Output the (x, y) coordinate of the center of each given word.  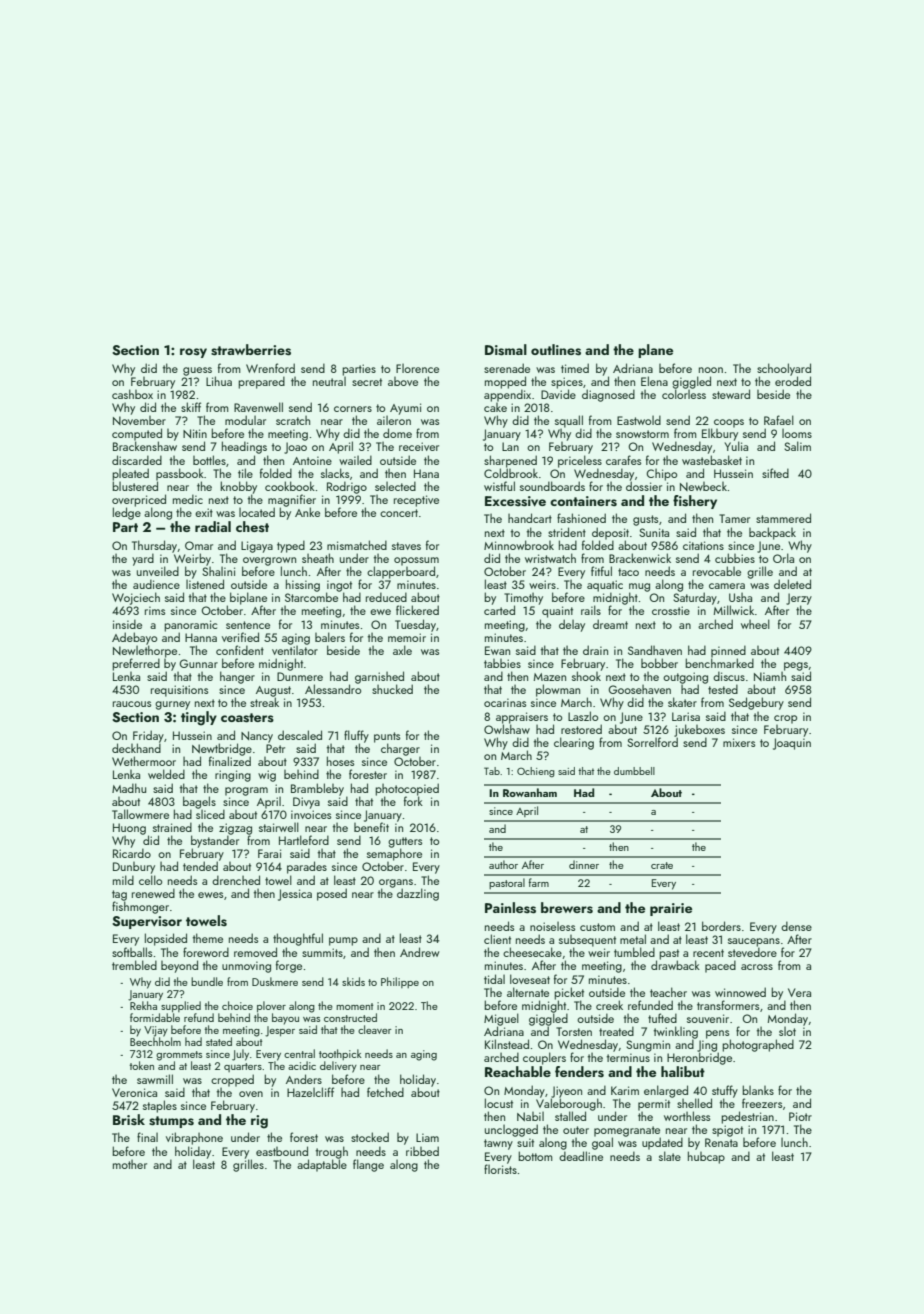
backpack (772, 533)
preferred (136, 664)
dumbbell (634, 771)
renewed (153, 893)
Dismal (506, 350)
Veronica (134, 1092)
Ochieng (536, 772)
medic (188, 499)
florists (500, 1169)
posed (332, 894)
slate (670, 1156)
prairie (671, 909)
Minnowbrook (519, 545)
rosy (193, 353)
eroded (793, 381)
